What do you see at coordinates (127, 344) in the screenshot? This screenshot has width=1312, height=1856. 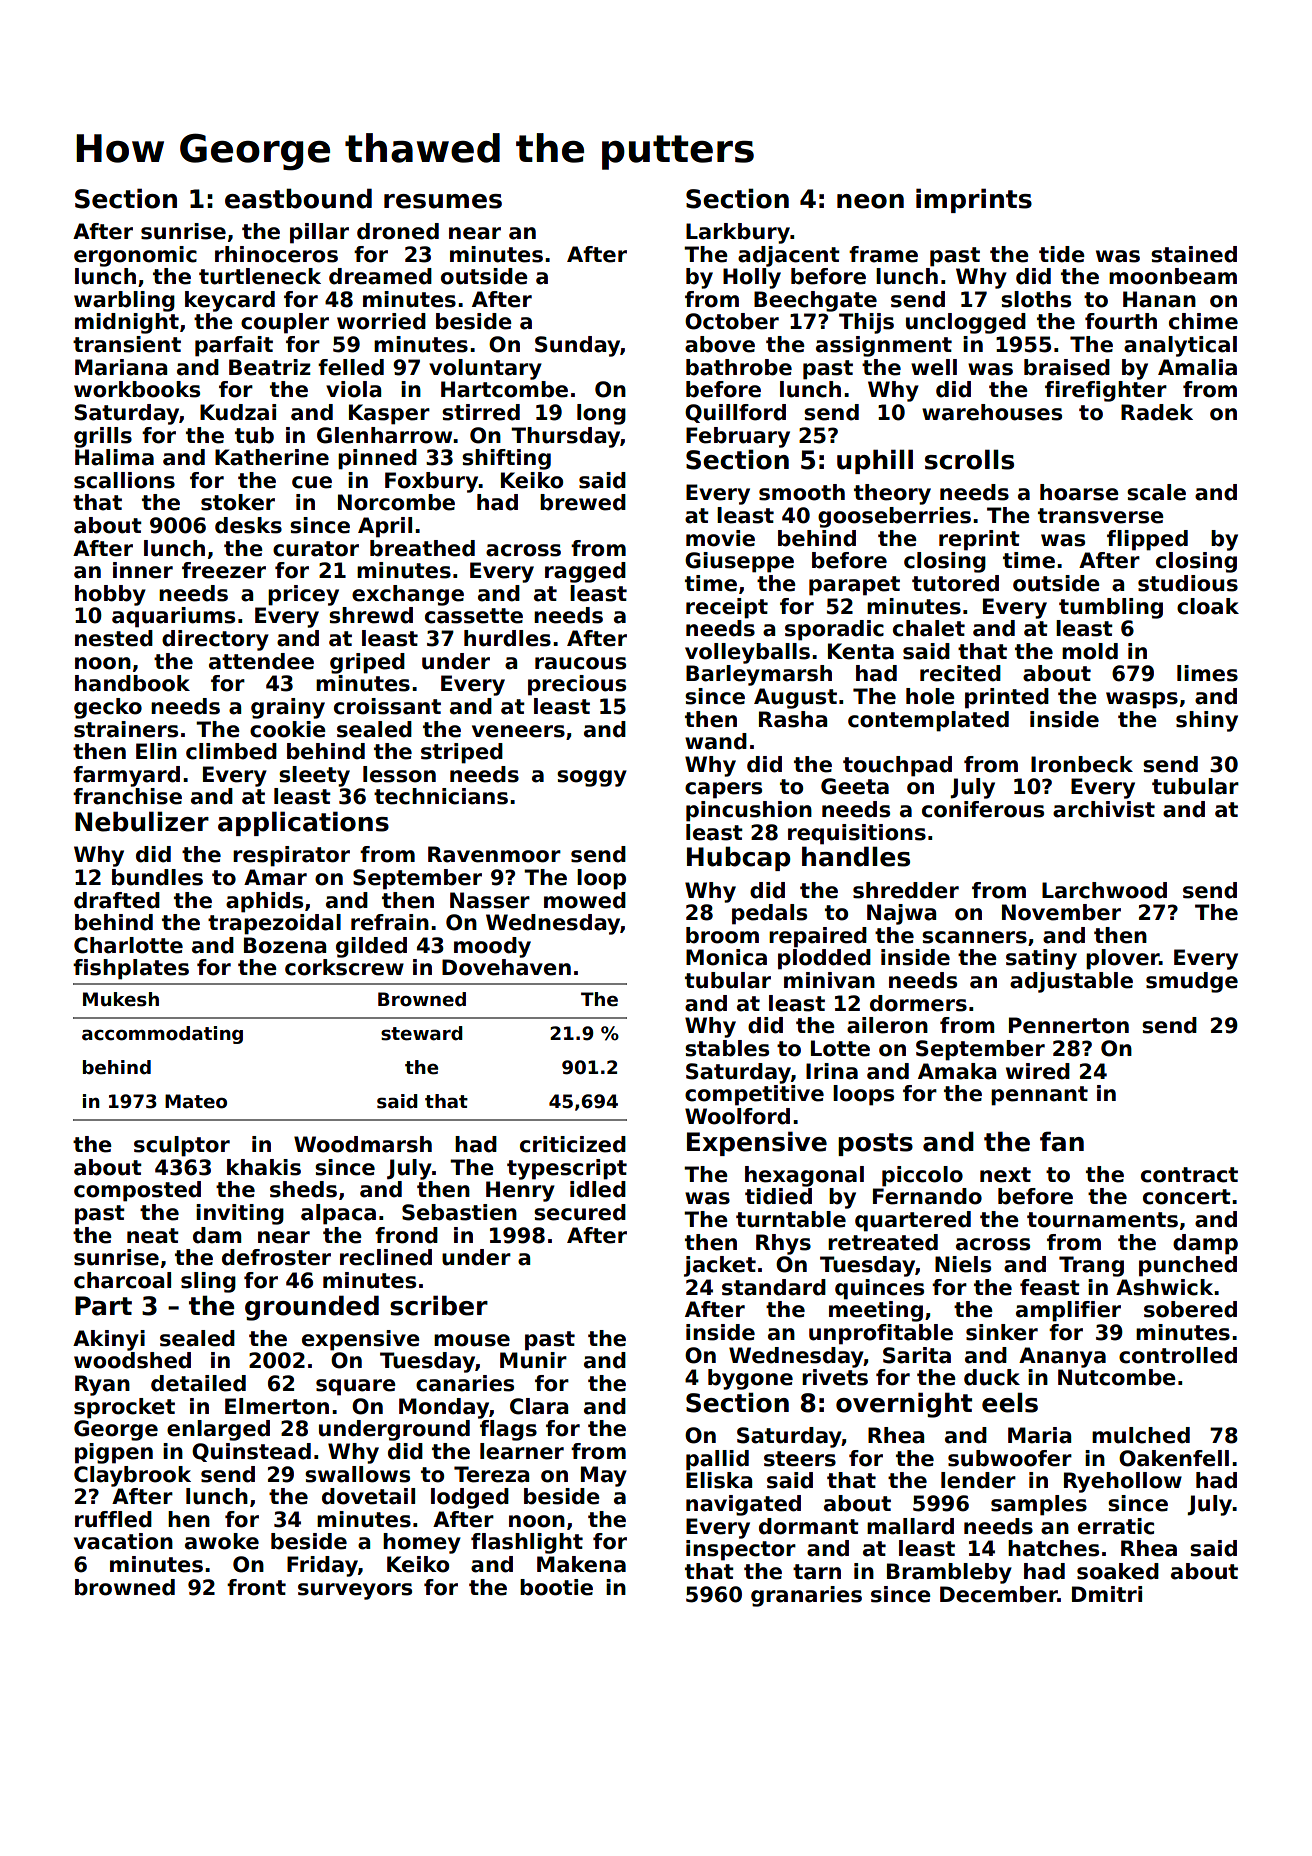 I see `transient` at bounding box center [127, 344].
